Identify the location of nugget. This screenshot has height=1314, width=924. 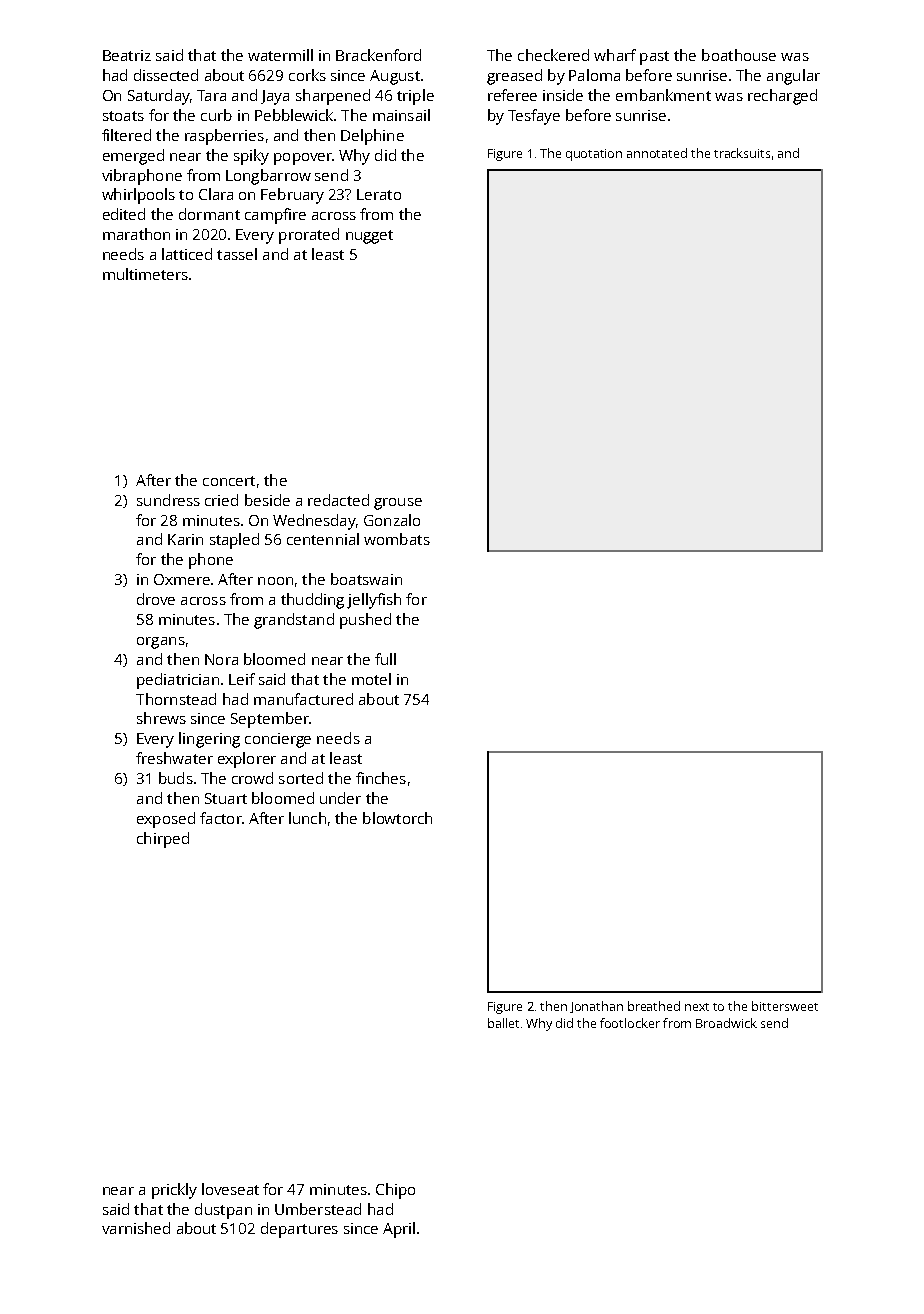
(369, 237).
